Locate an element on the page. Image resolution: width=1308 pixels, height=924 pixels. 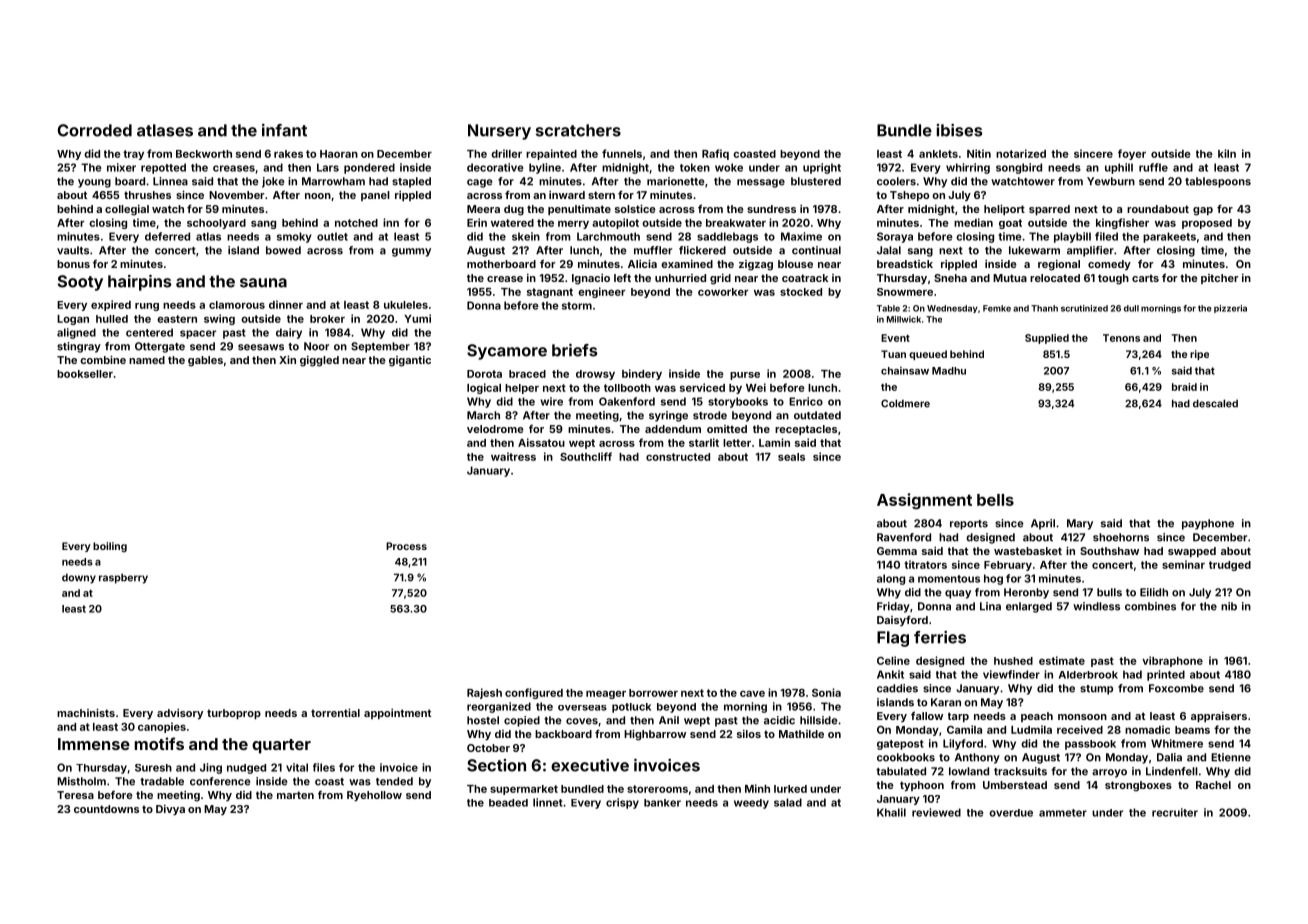
silos is located at coordinates (749, 734).
